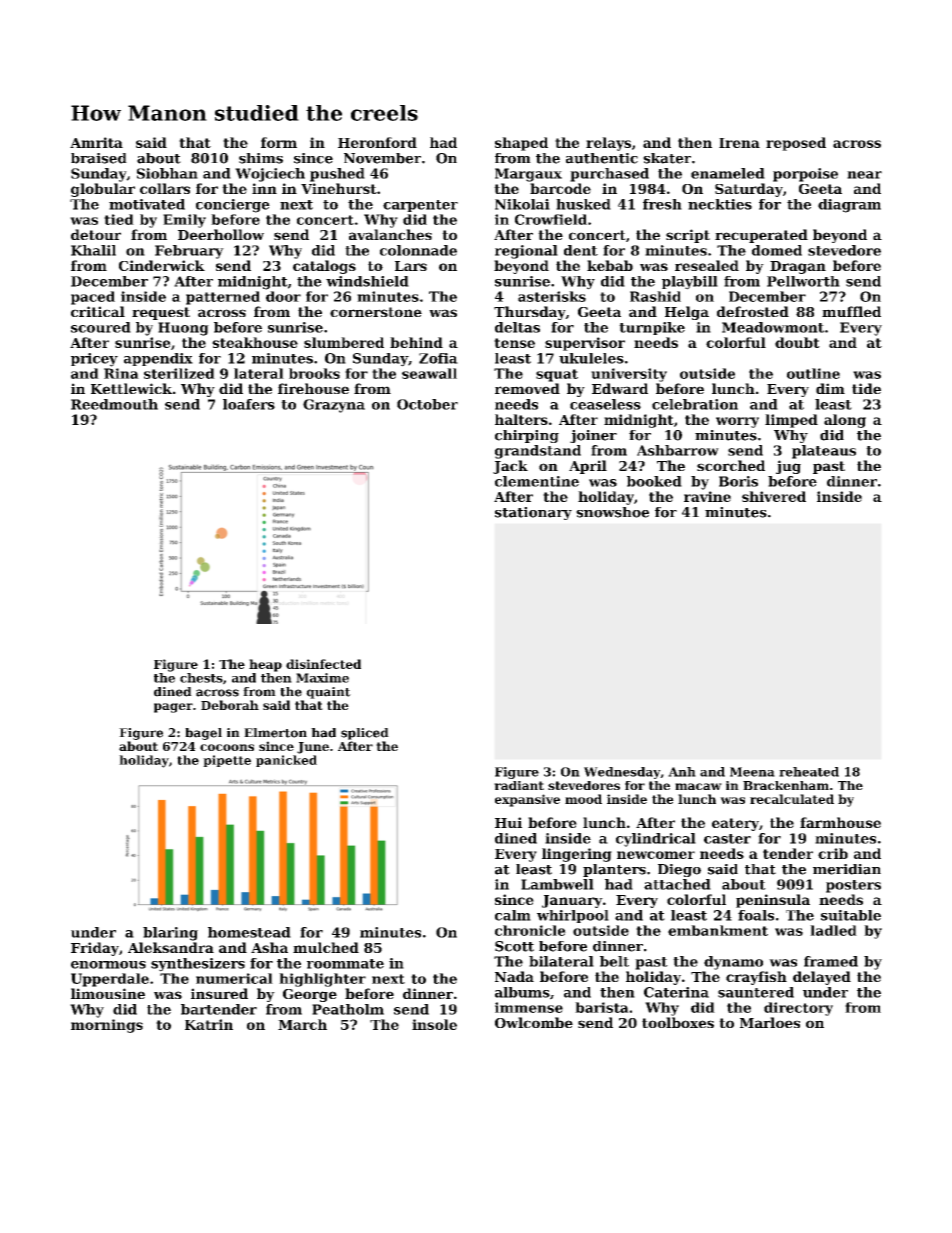 This screenshot has height=1233, width=952. I want to click on attached, so click(677, 884).
